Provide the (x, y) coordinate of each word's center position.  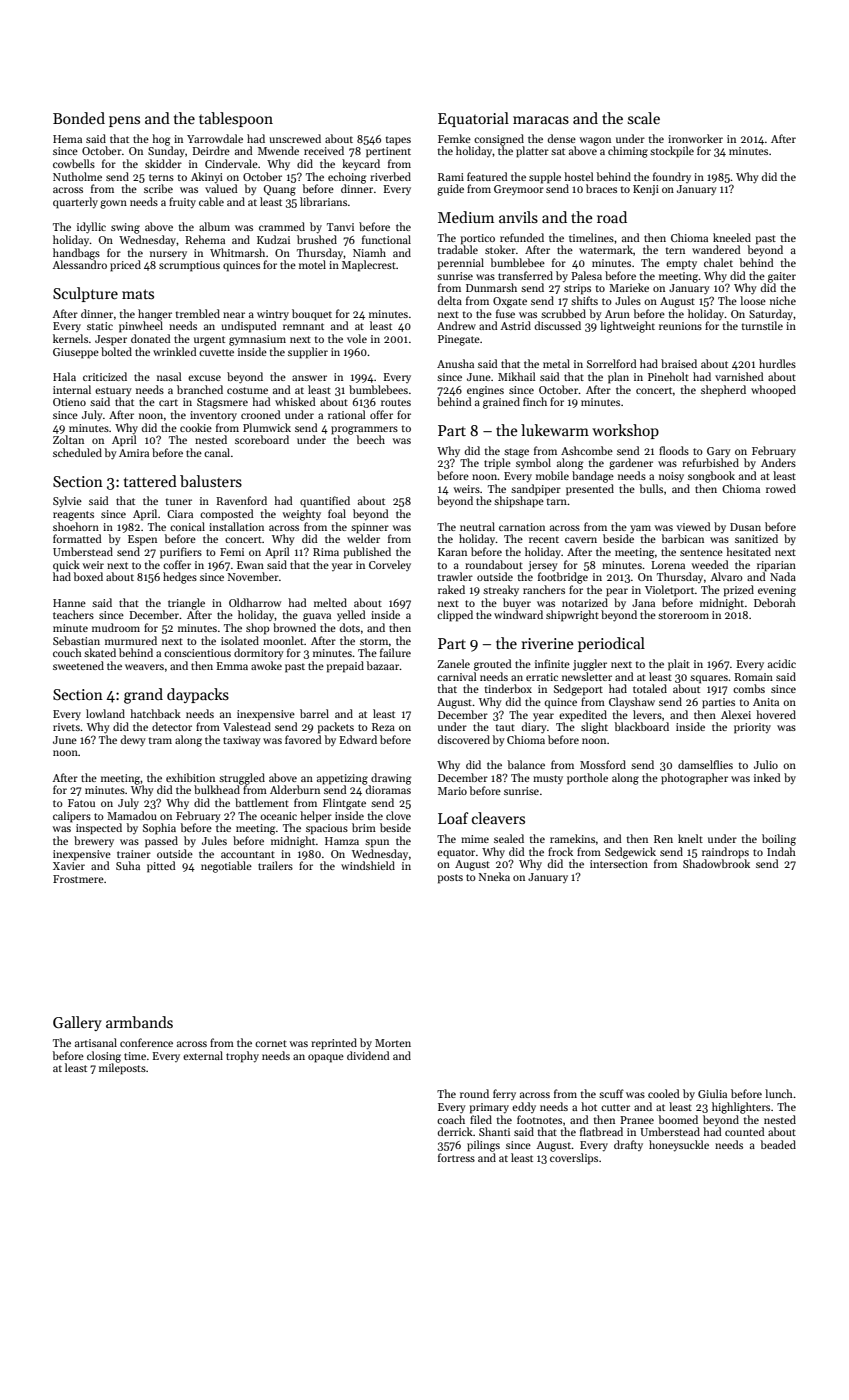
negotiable (226, 867)
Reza (383, 727)
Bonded (79, 118)
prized (739, 591)
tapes (398, 141)
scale (644, 118)
